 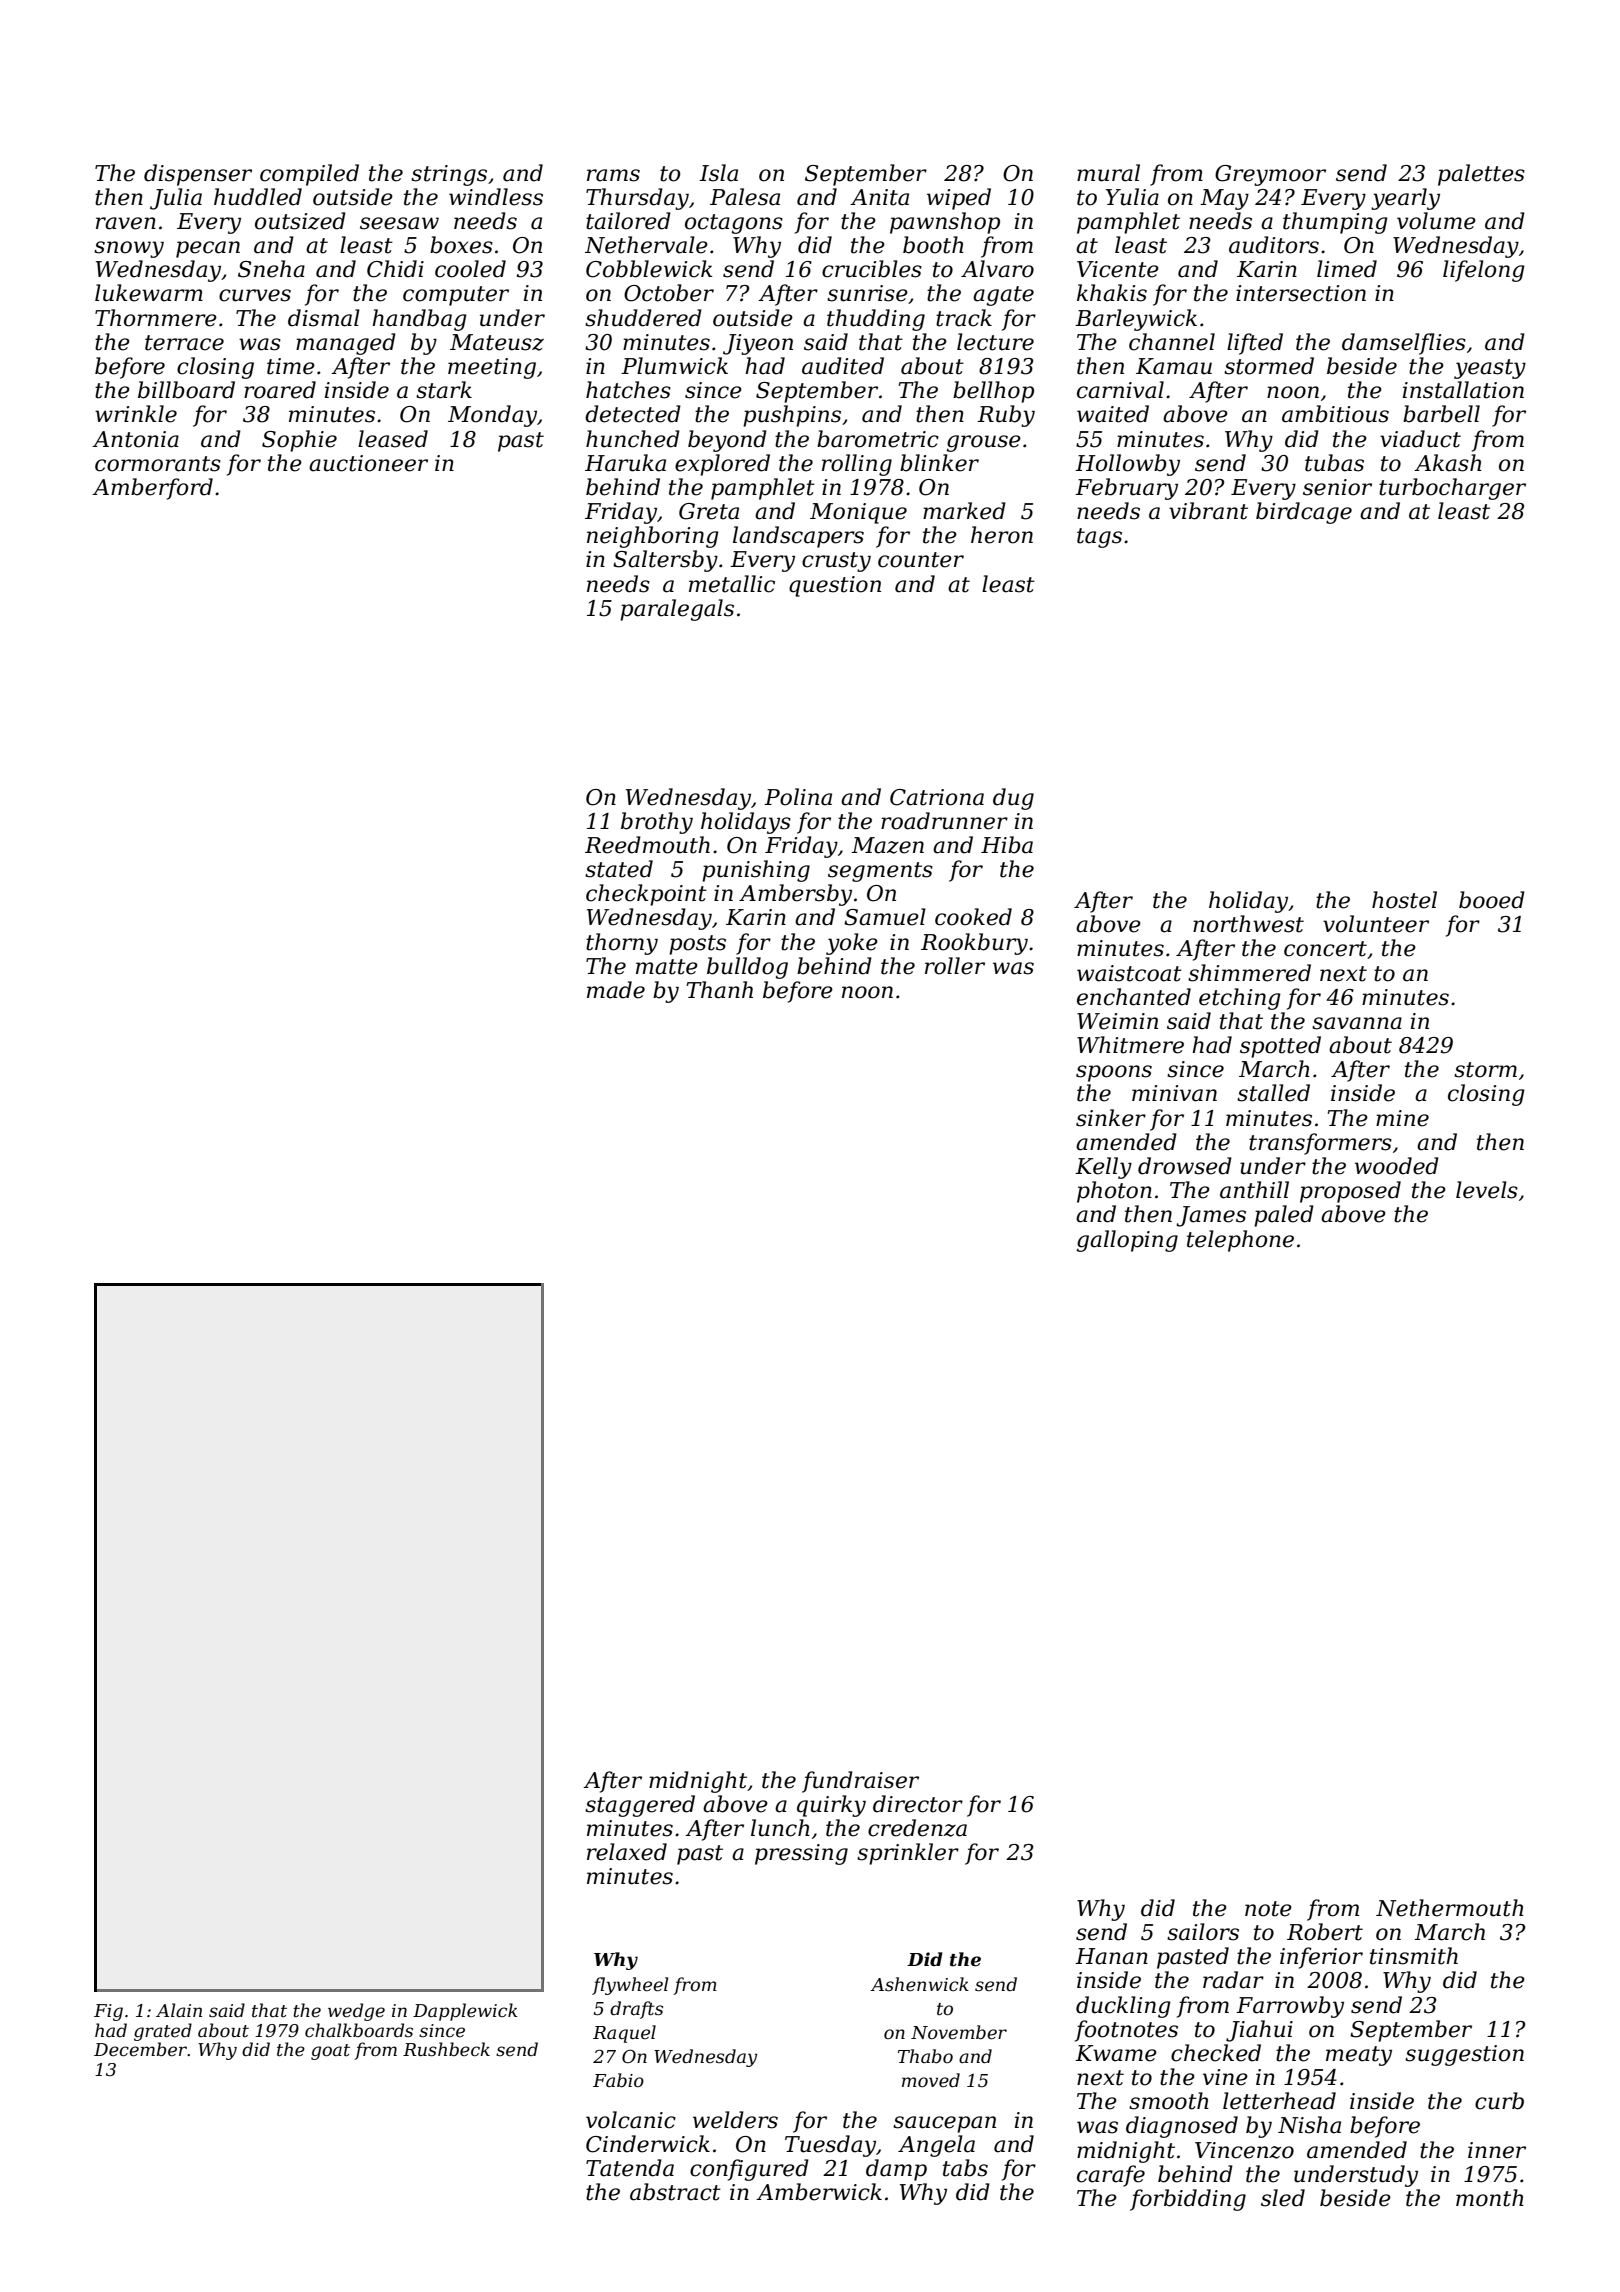 What do you see at coordinates (860, 1782) in the screenshot?
I see `fundraiser` at bounding box center [860, 1782].
